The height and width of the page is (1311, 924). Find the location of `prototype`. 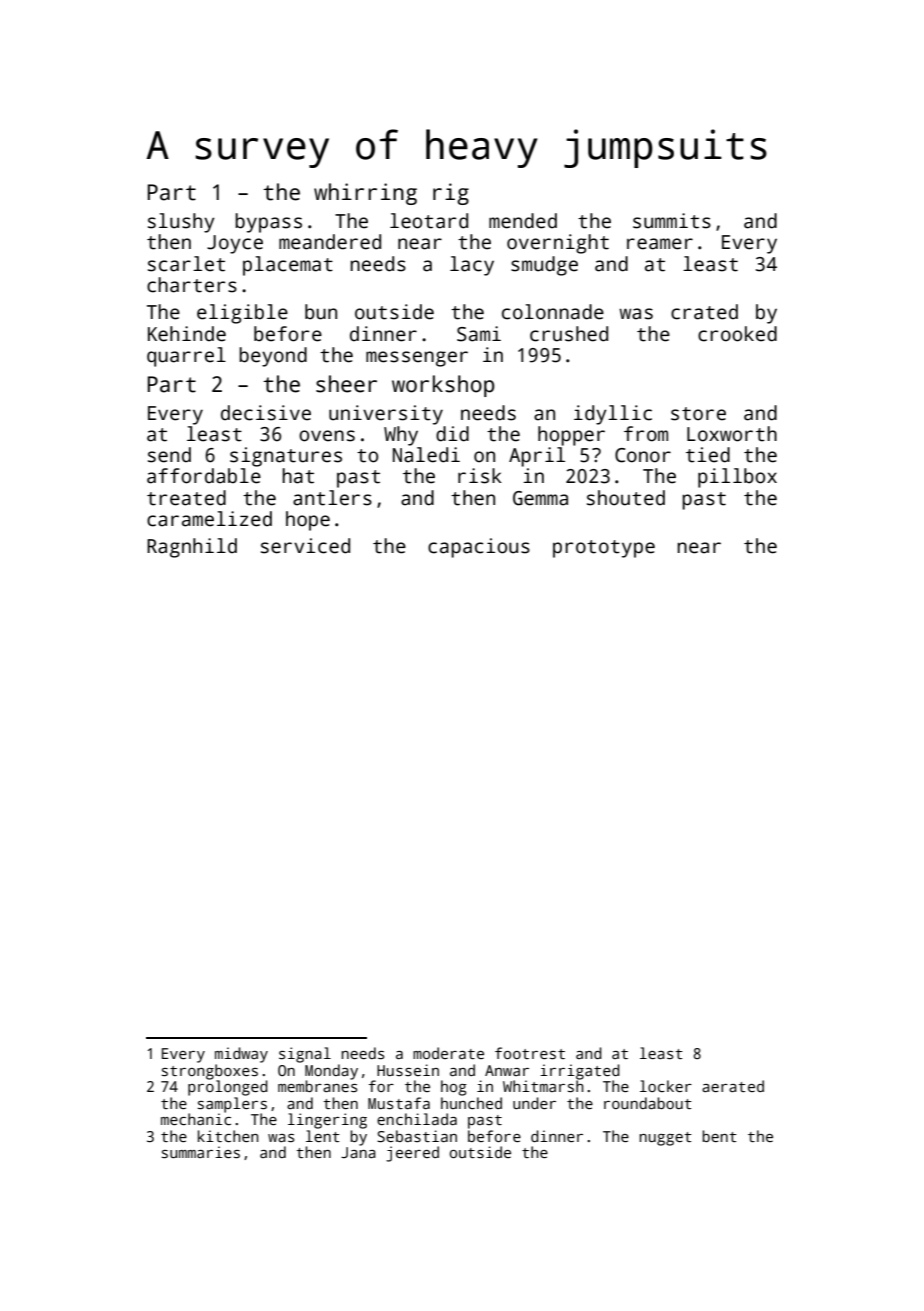

prototype is located at coordinates (604, 549).
